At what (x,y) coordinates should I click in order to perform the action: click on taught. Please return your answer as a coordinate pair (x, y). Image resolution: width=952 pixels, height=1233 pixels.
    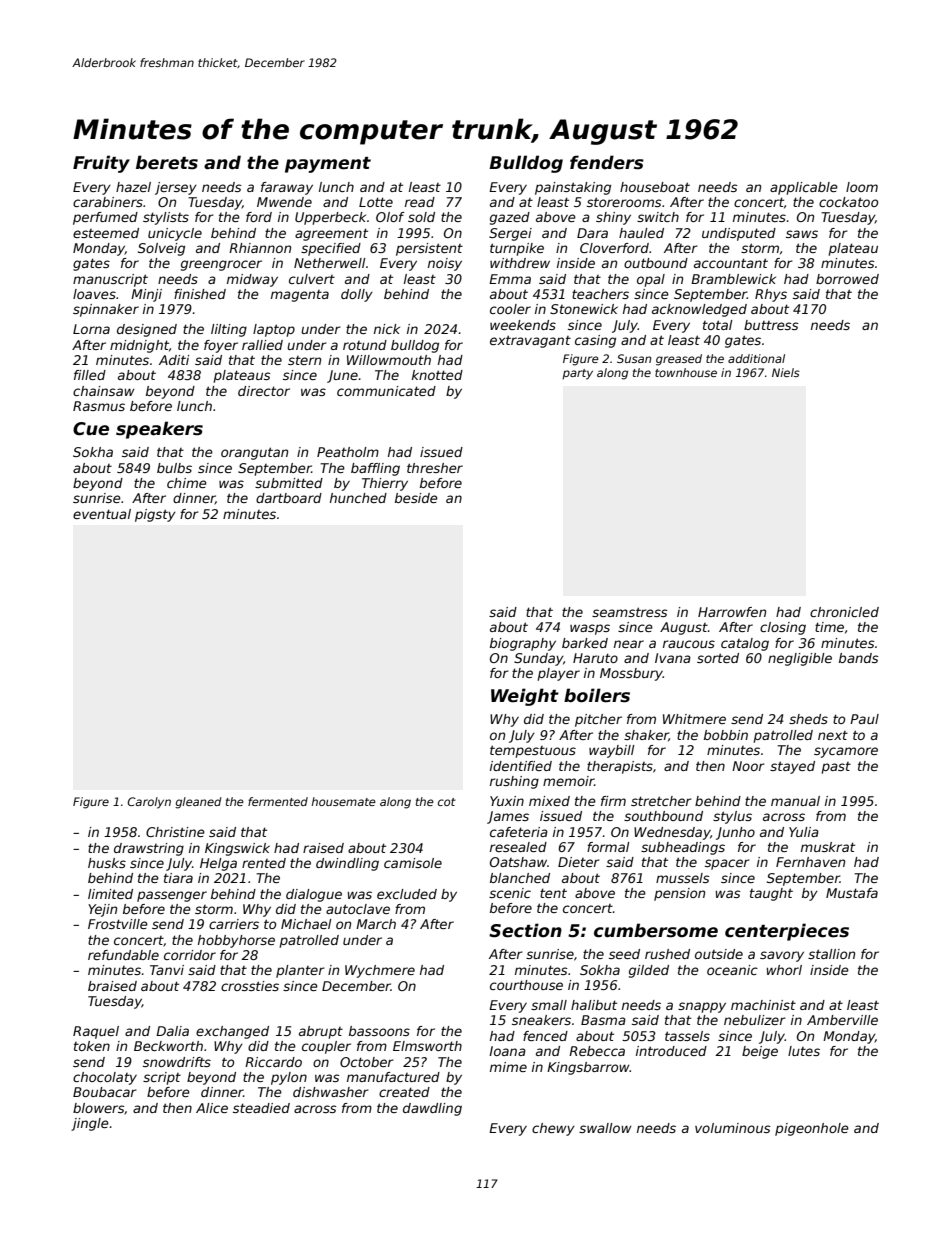
    Looking at the image, I should click on (771, 894).
